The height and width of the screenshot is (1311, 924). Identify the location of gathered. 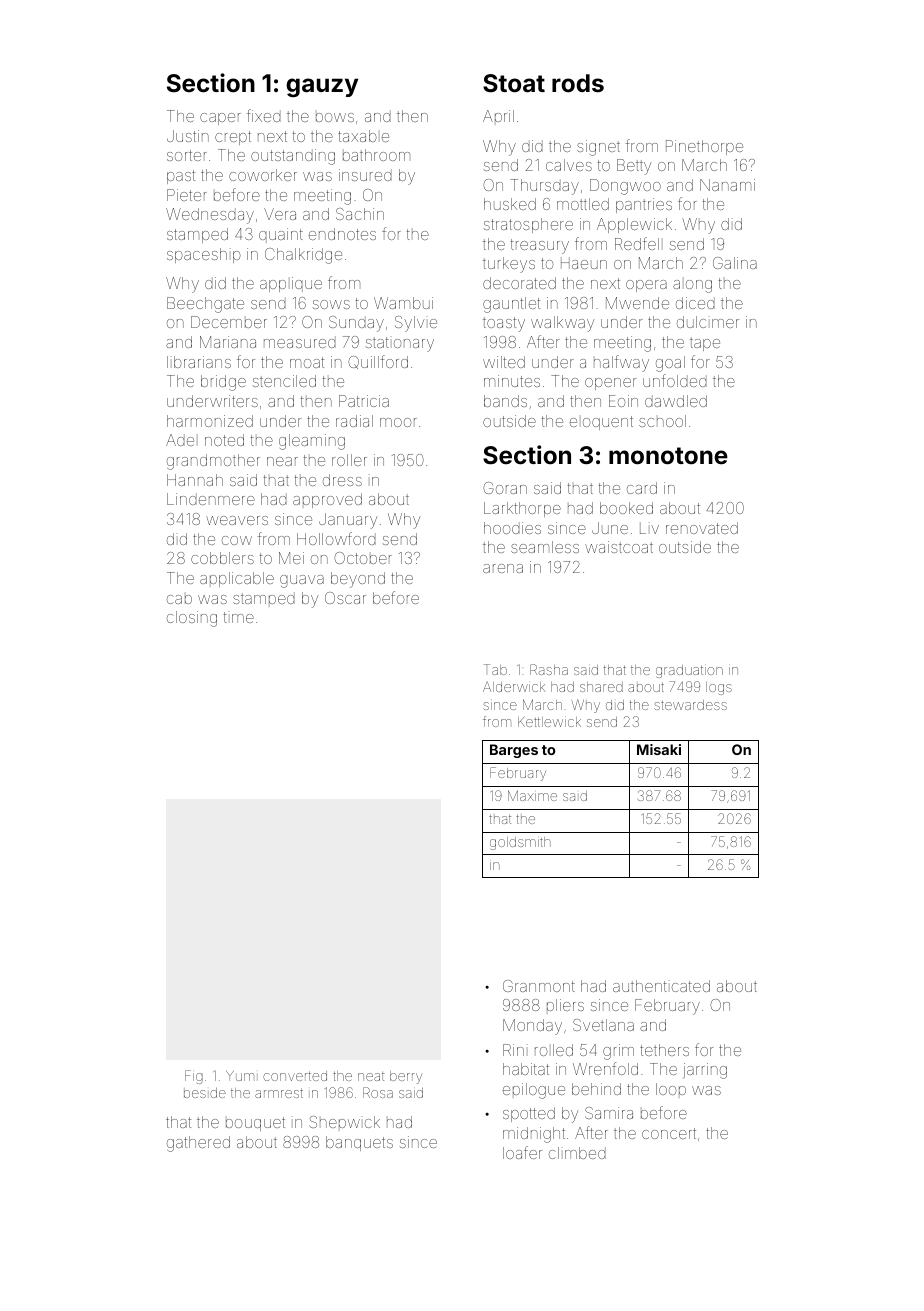
(198, 1144).
